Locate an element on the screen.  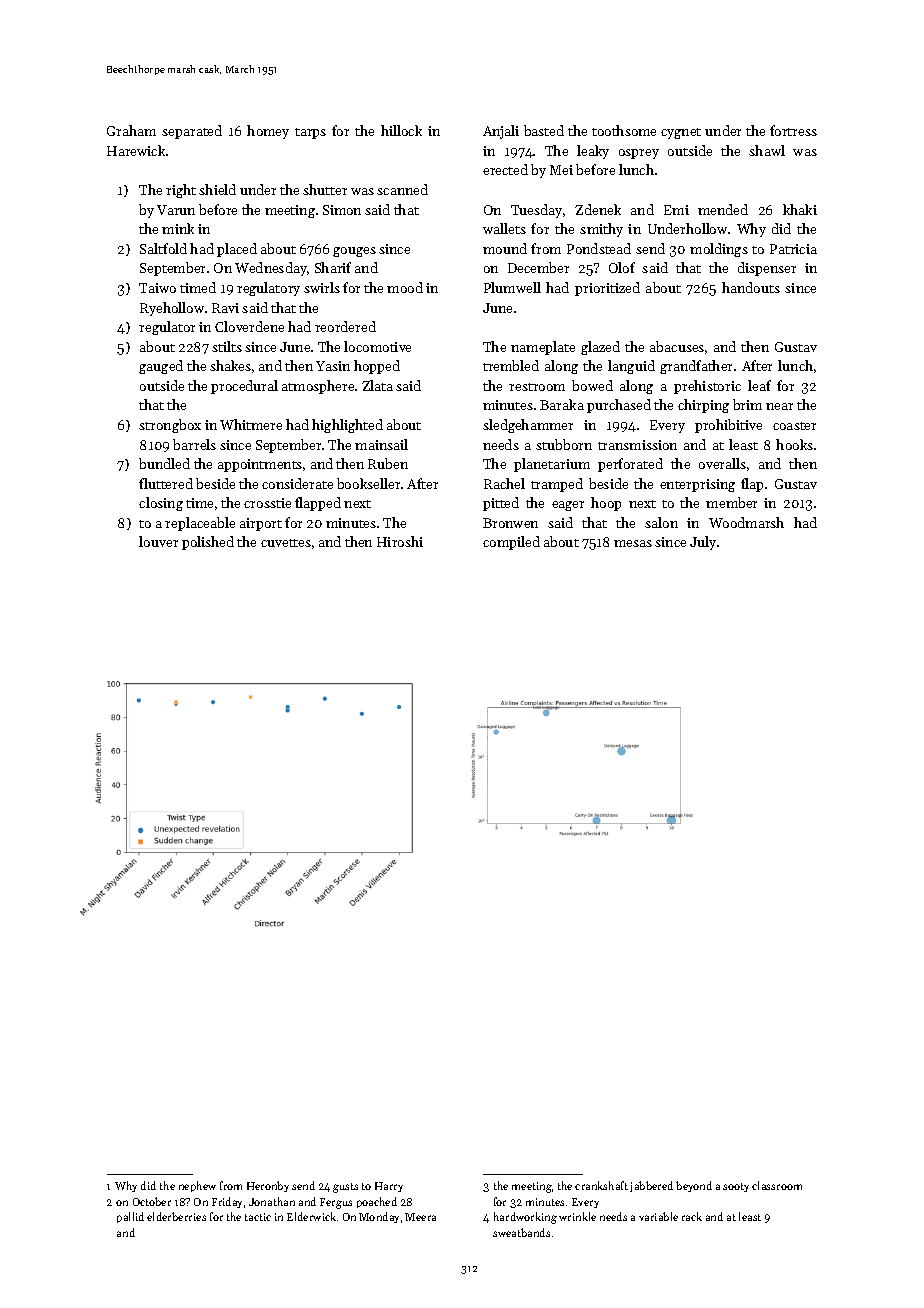
mesas is located at coordinates (633, 543).
